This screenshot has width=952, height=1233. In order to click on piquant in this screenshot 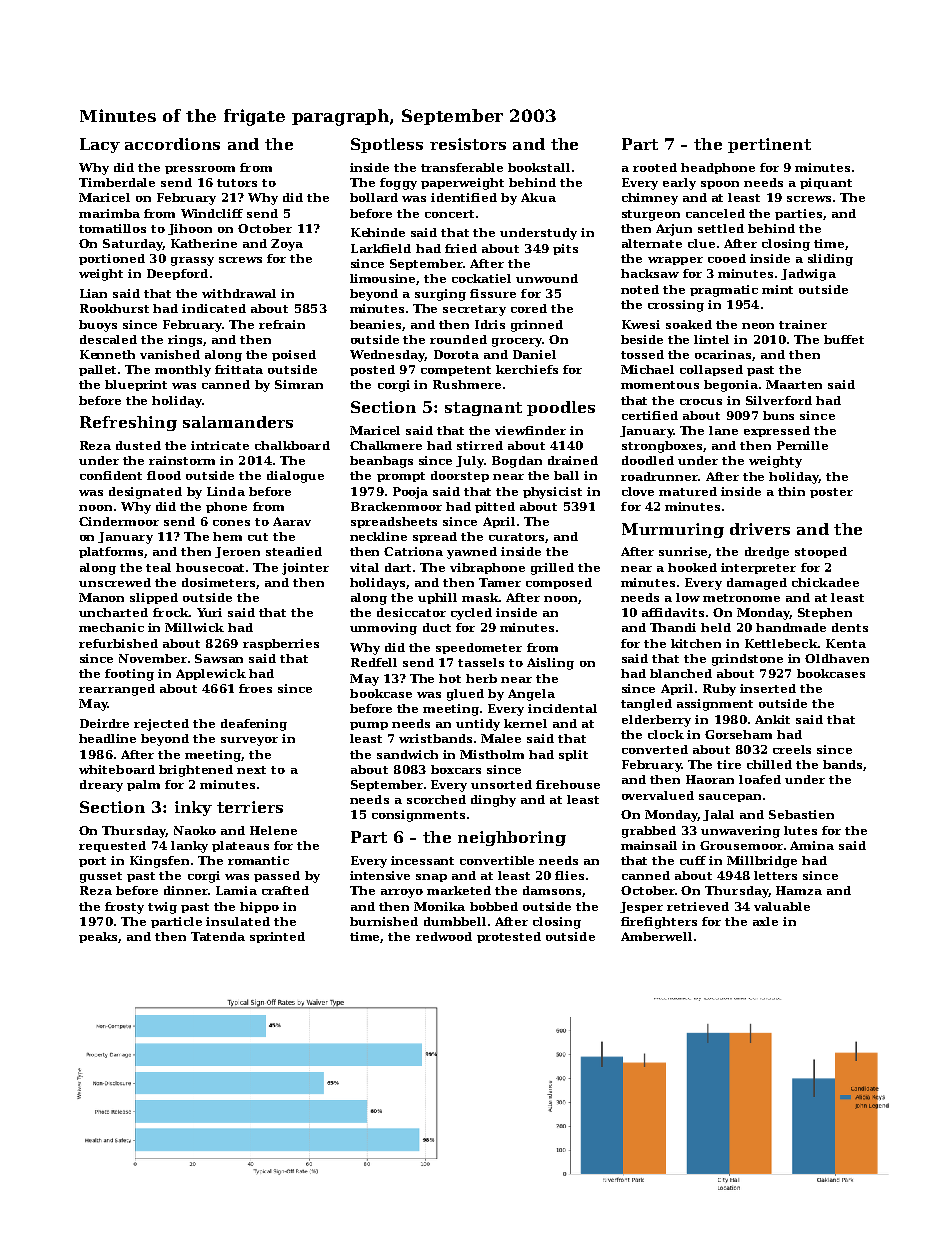, I will do `click(826, 183)`.
